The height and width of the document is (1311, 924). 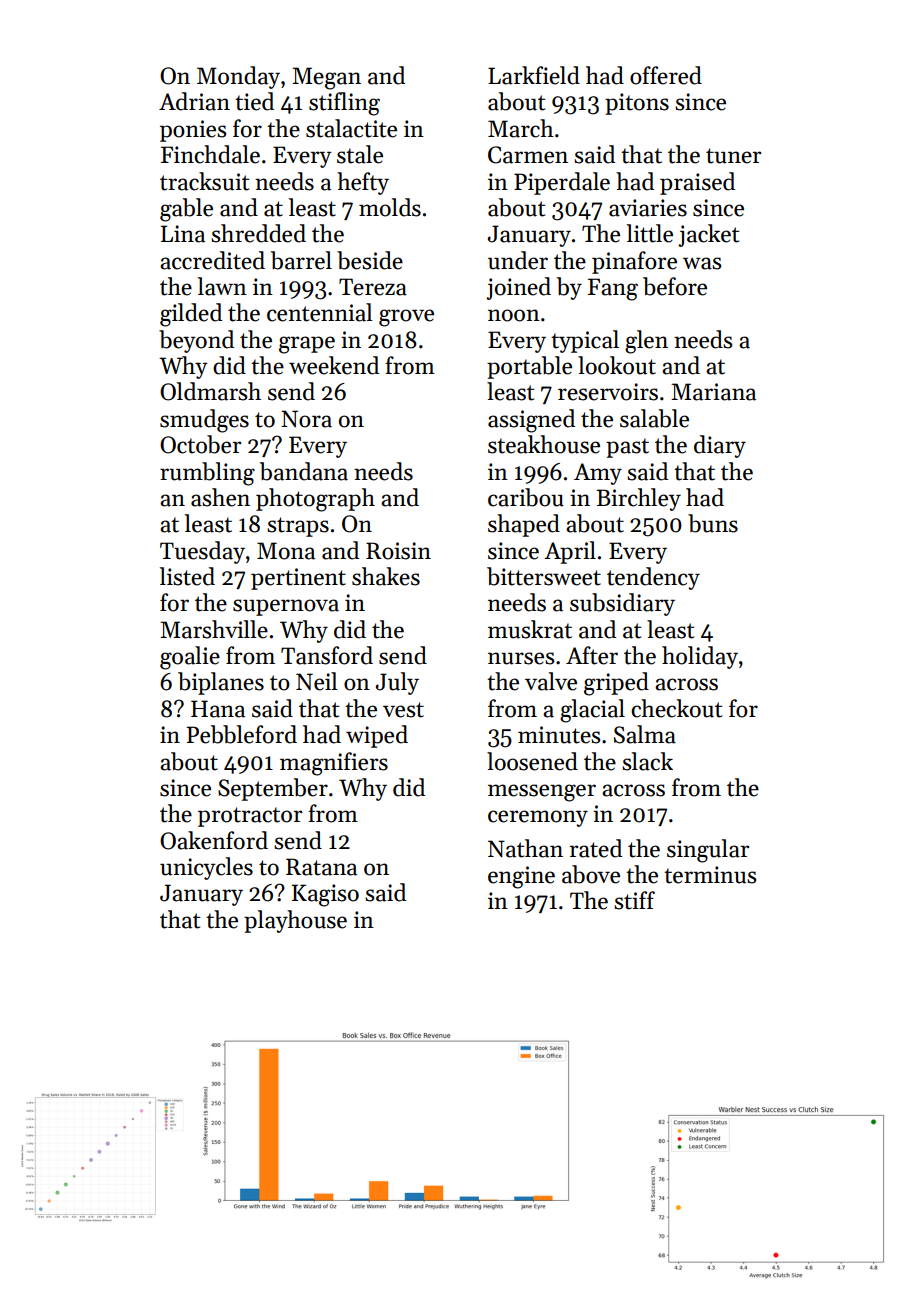 I want to click on Marshville, so click(x=214, y=629).
